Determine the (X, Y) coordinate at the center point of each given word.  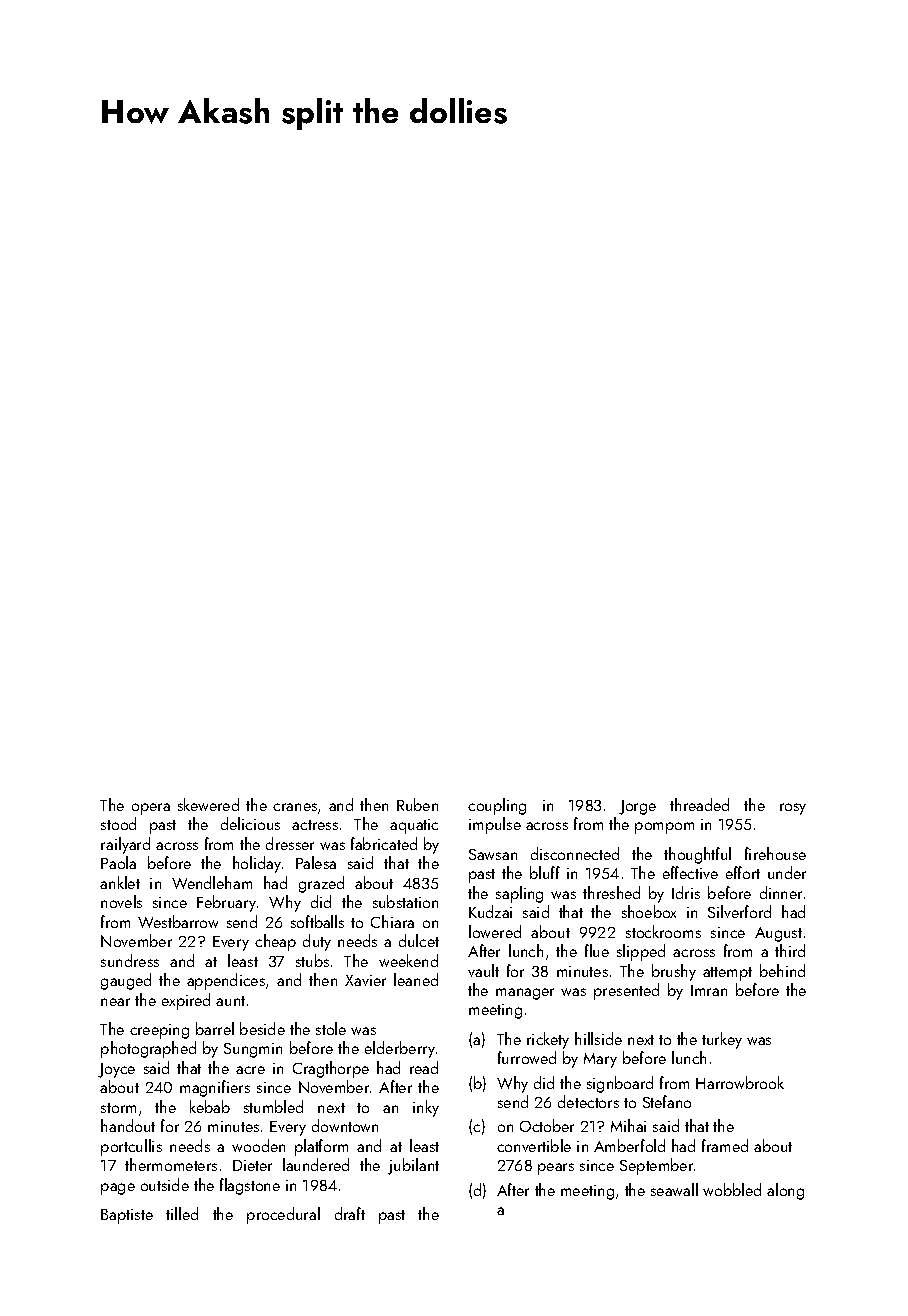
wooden (258, 1145)
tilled (182, 1213)
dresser (290, 843)
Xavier (365, 980)
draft (350, 1213)
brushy (674, 972)
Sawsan (493, 854)
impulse (495, 825)
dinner (781, 892)
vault (483, 970)
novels (121, 901)
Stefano (667, 1101)
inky (426, 1108)
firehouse (775, 853)
